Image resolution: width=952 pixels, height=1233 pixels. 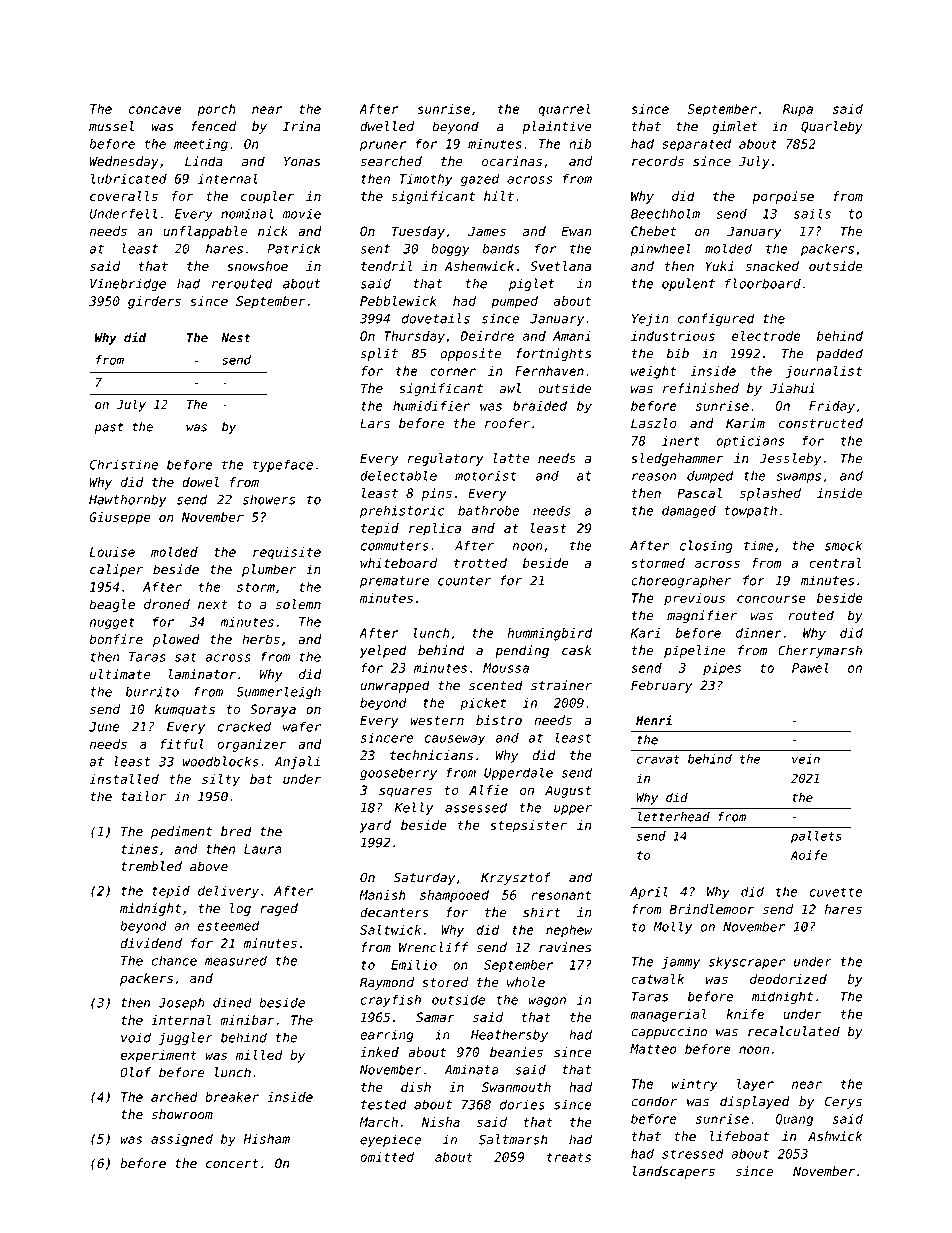 What do you see at coordinates (182, 1140) in the screenshot?
I see `assigned` at bounding box center [182, 1140].
